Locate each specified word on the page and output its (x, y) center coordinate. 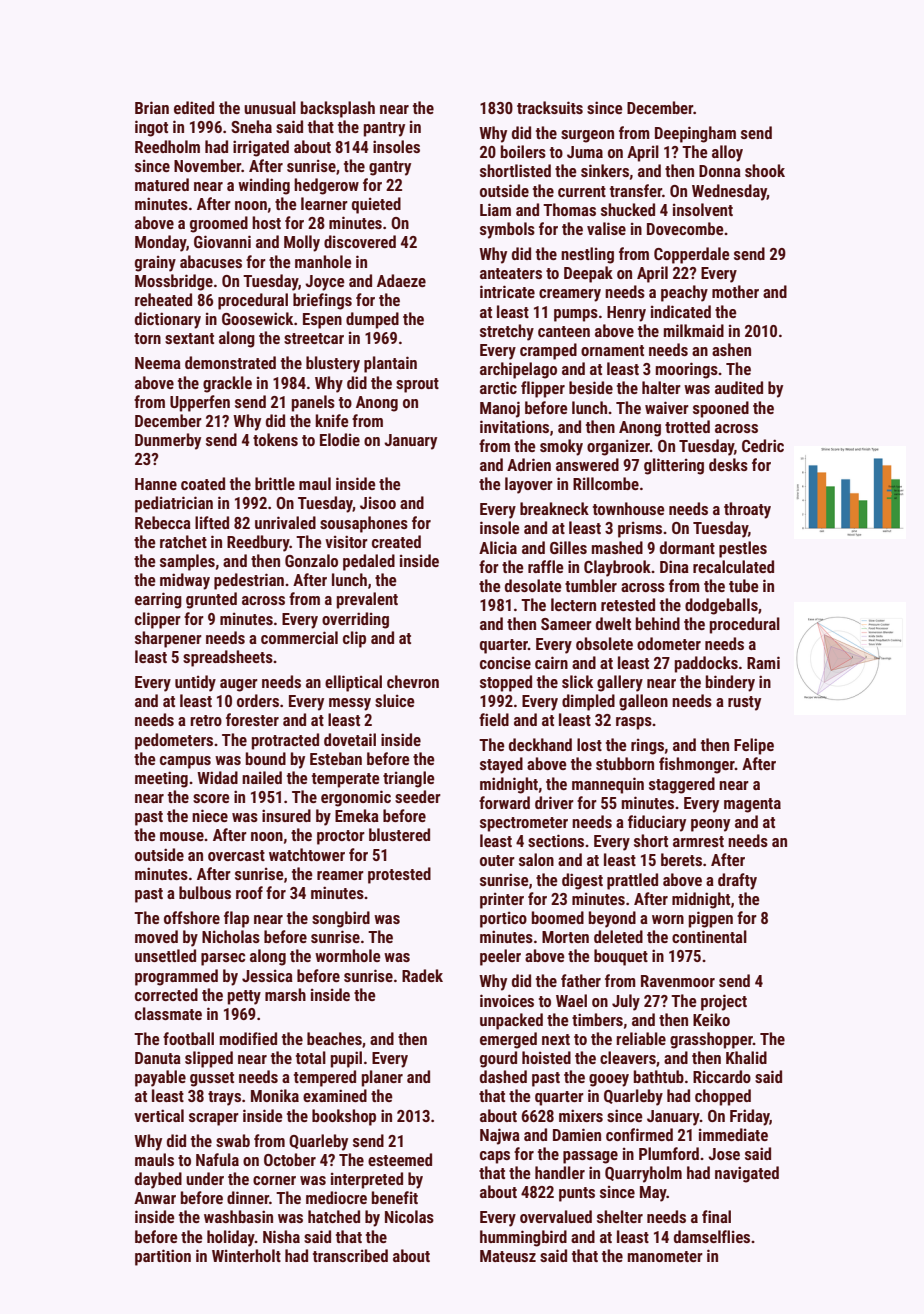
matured (162, 184)
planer (382, 1078)
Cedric (763, 445)
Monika (275, 1095)
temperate (346, 780)
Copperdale (692, 255)
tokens (275, 439)
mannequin (608, 785)
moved (156, 936)
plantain (390, 364)
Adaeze (401, 280)
